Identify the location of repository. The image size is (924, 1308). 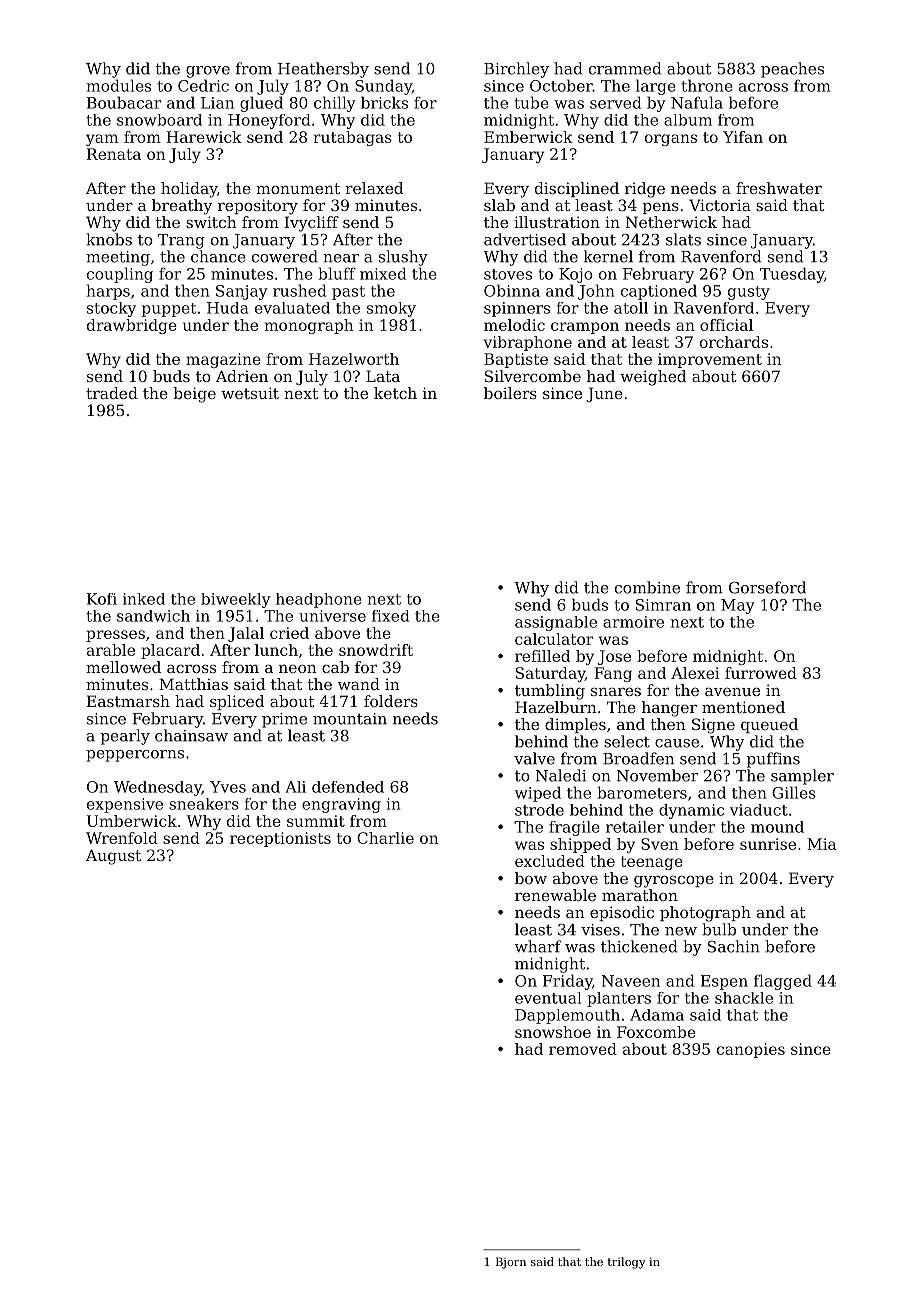
(258, 207).
